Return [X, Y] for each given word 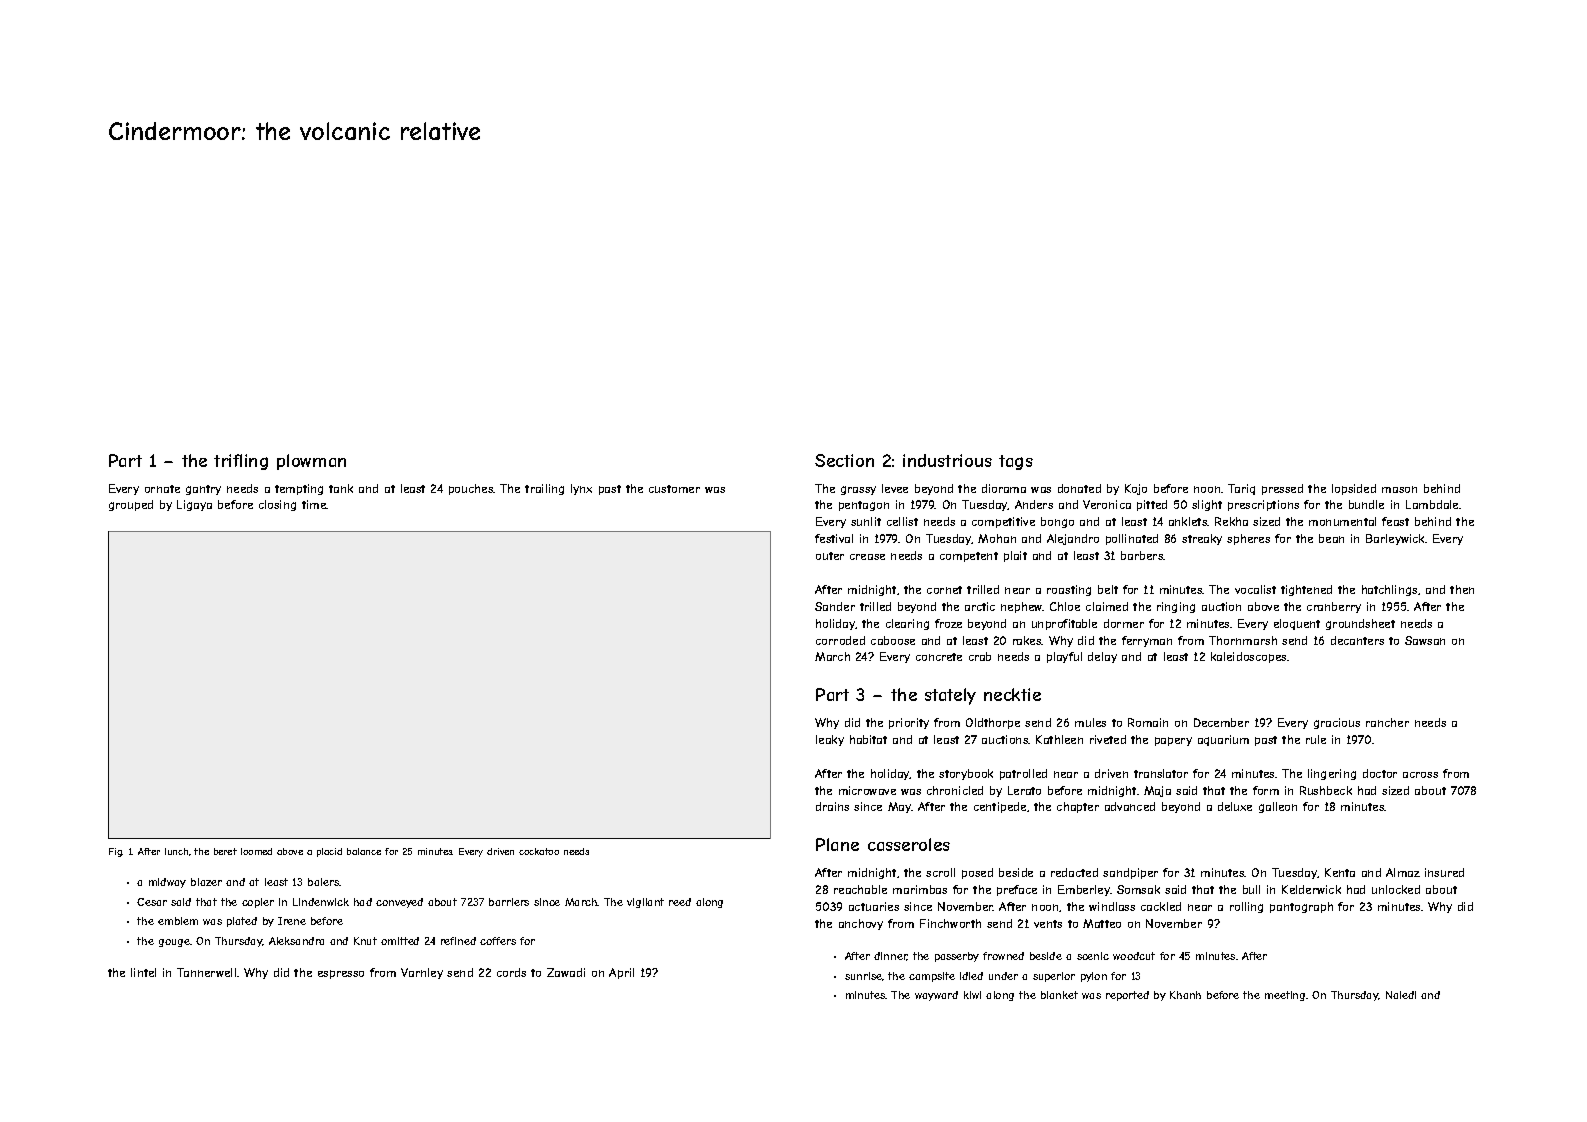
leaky [830, 740]
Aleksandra [296, 941]
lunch [176, 851]
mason [1399, 489]
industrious [947, 460]
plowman [311, 462]
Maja [1157, 791]
